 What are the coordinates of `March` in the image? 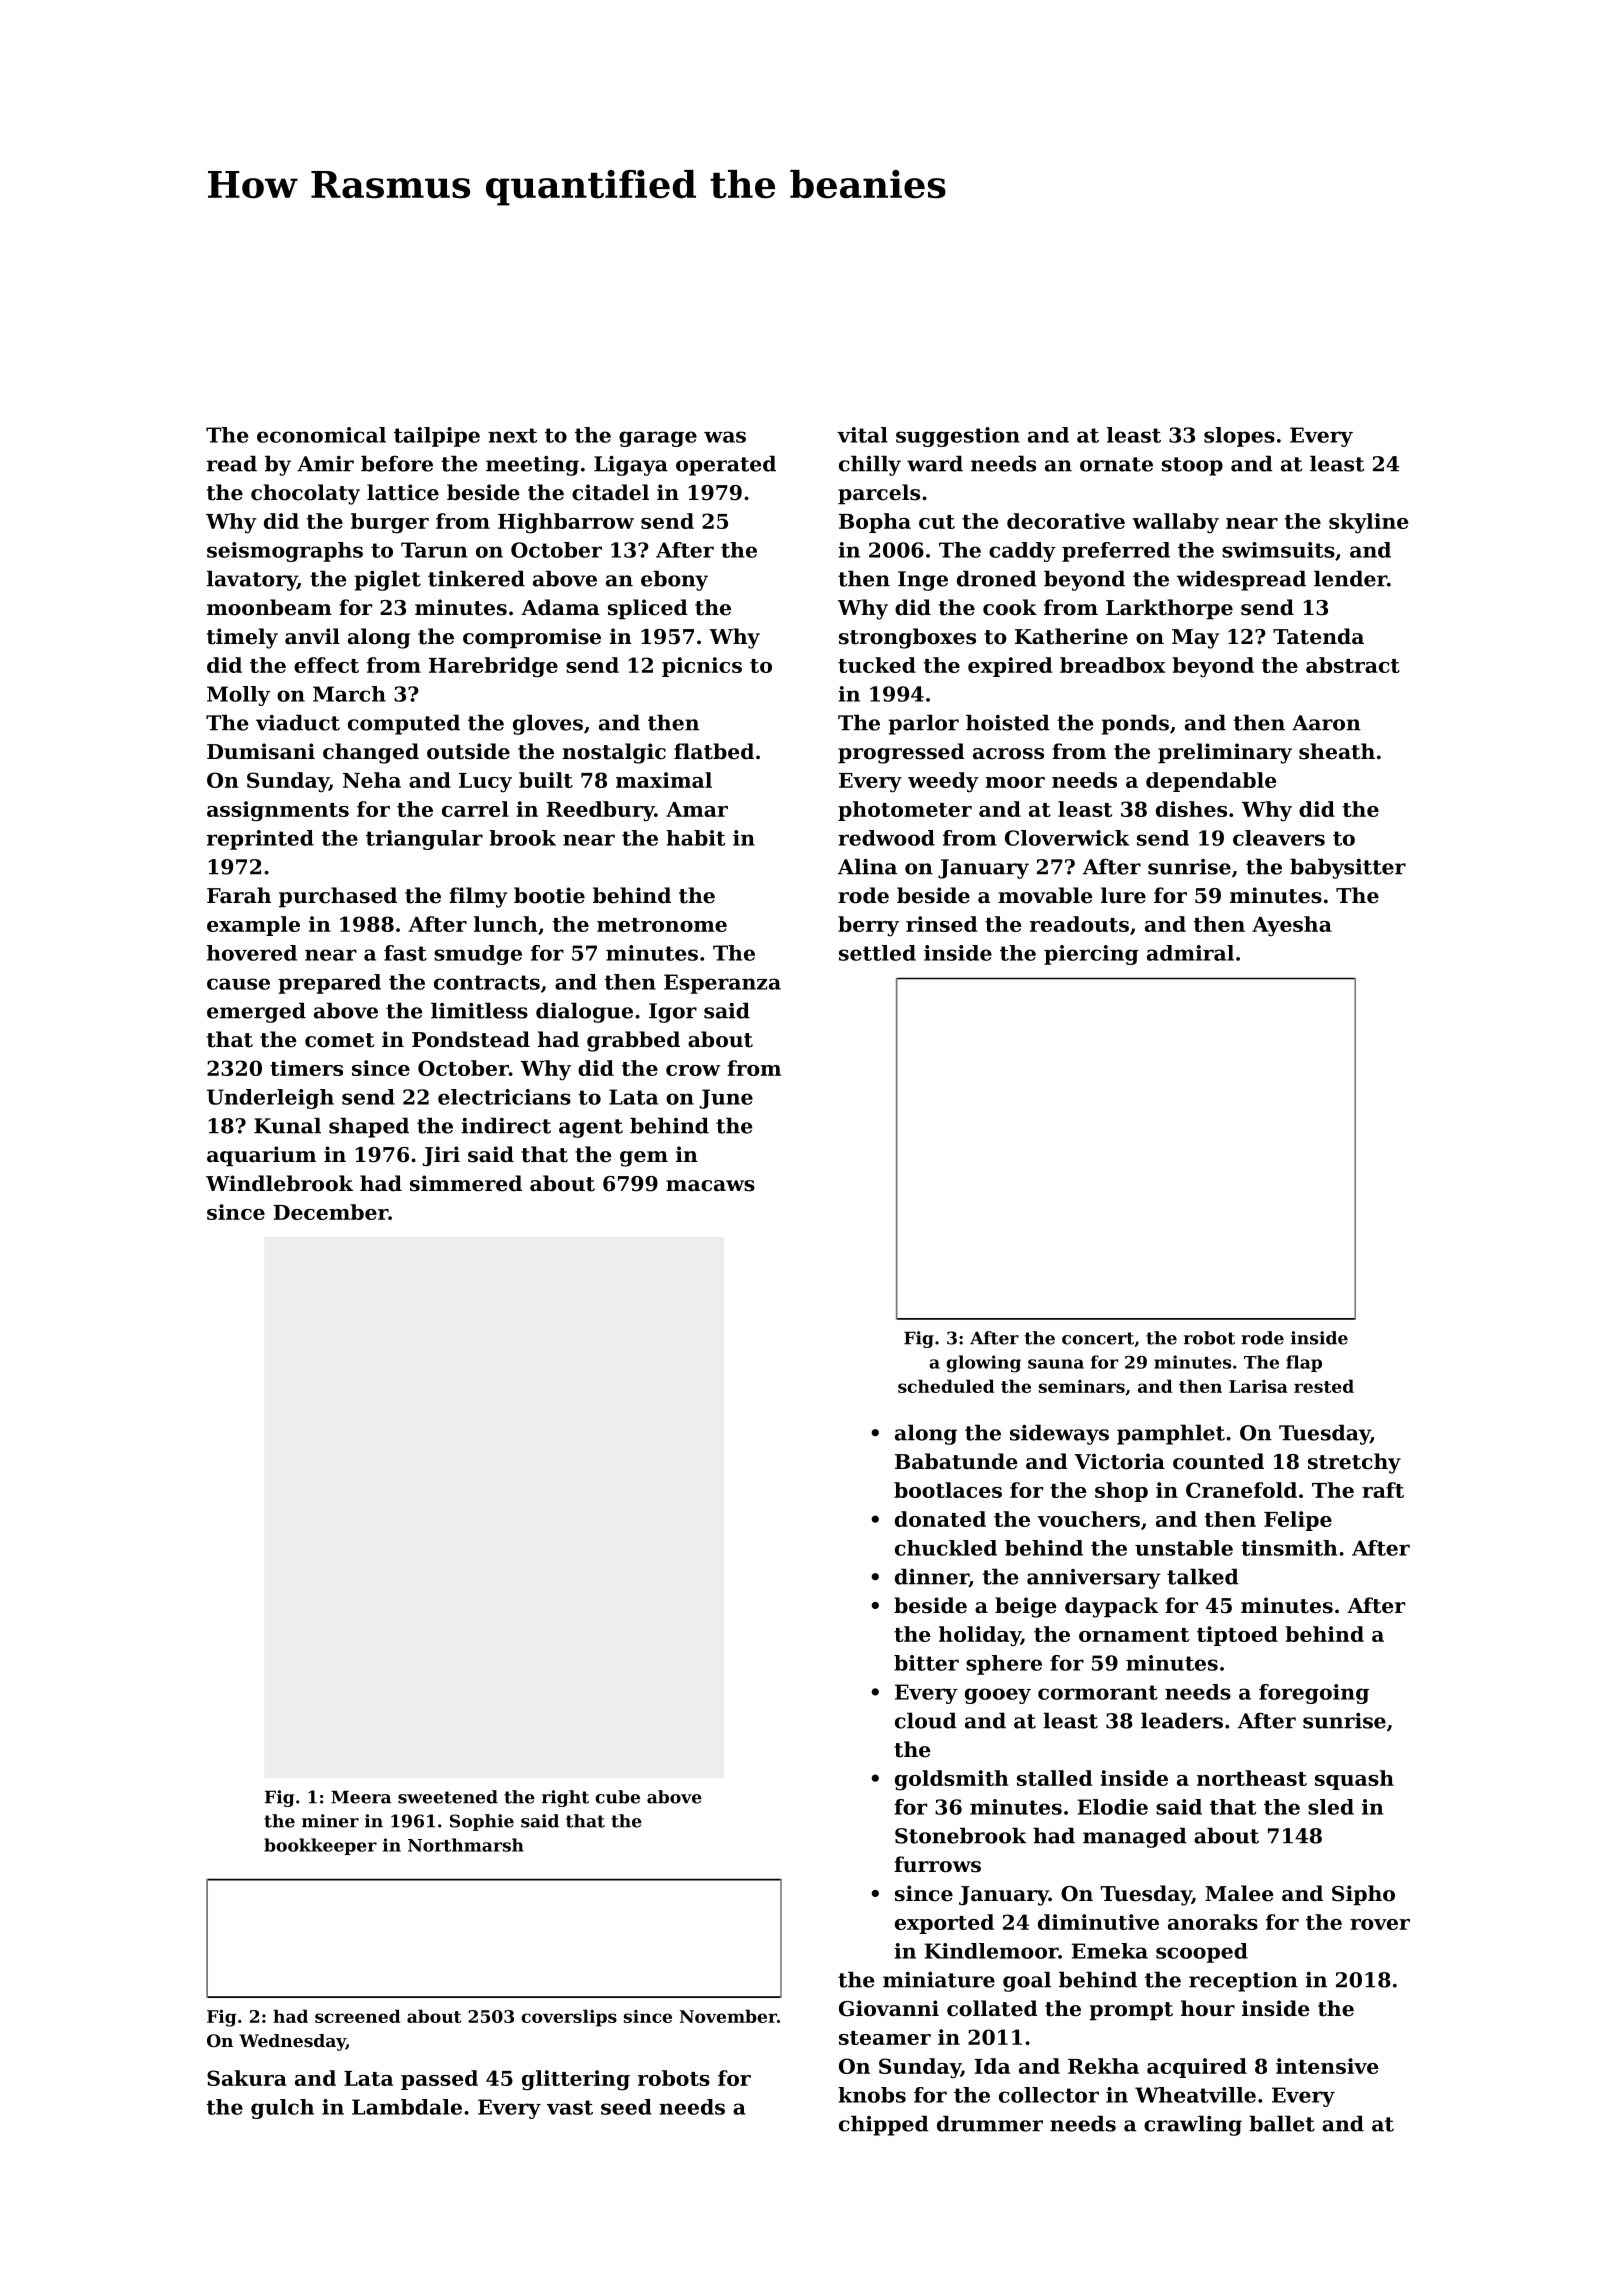 It's located at (349, 694).
